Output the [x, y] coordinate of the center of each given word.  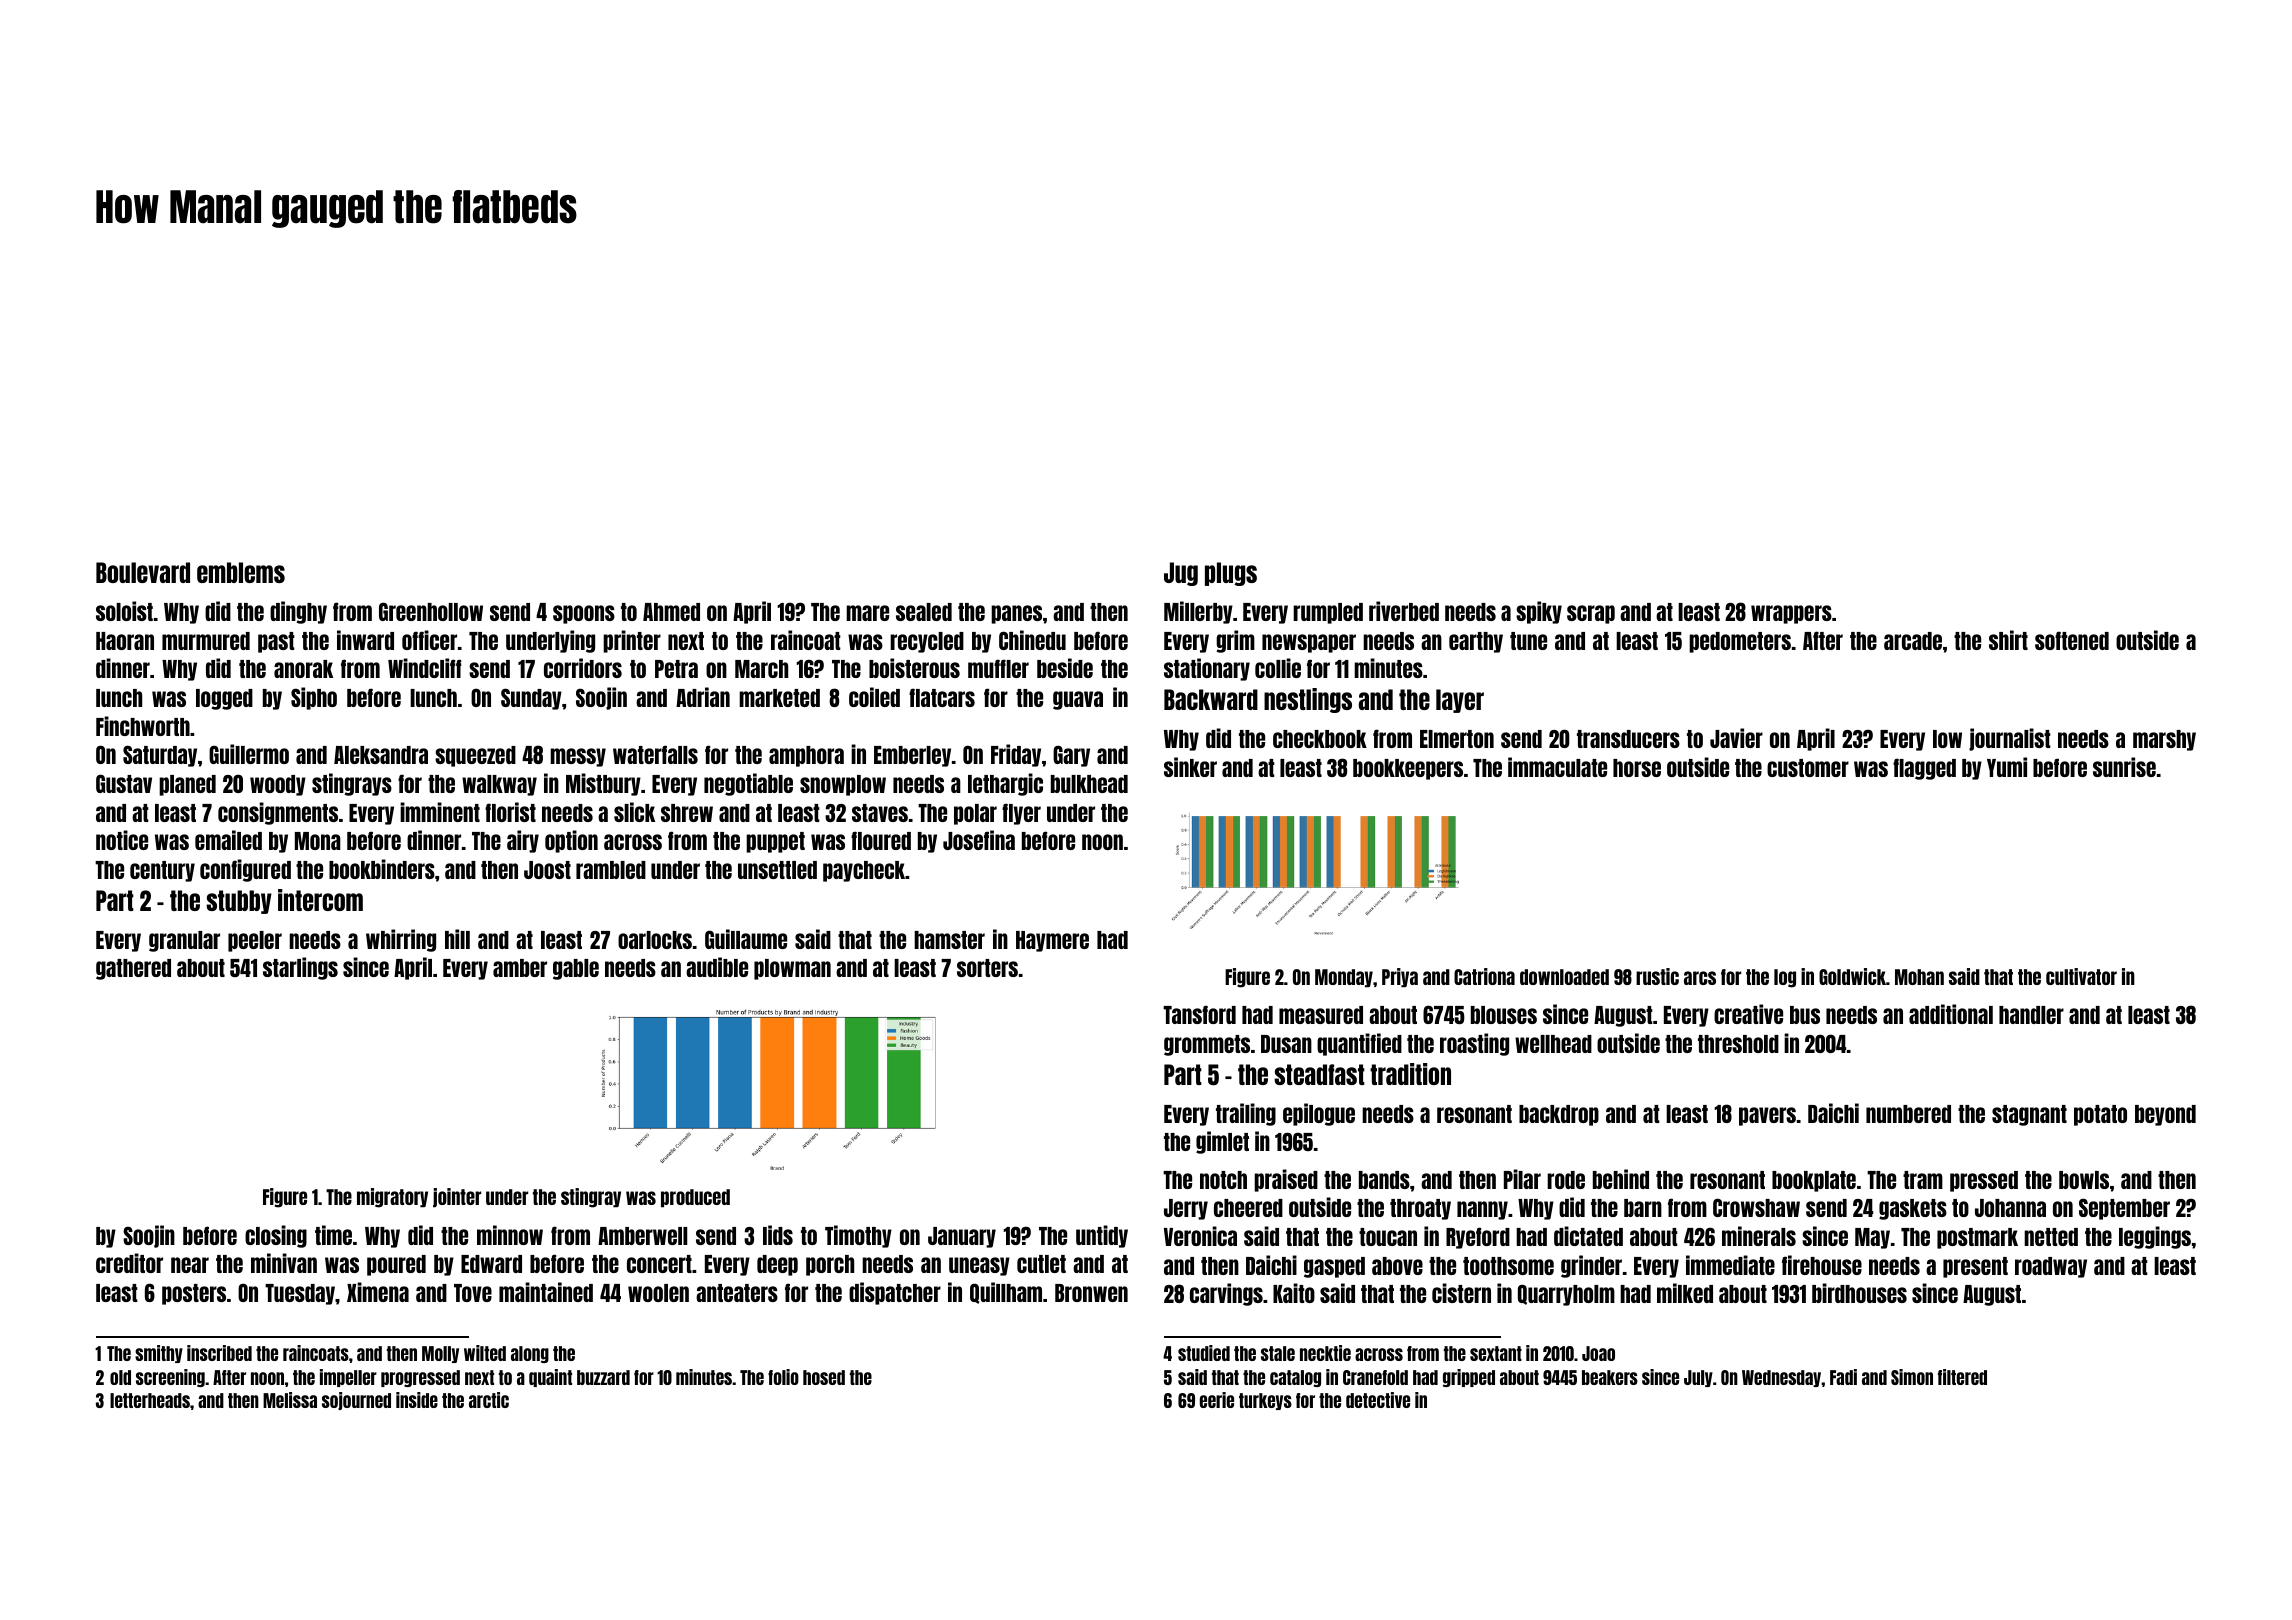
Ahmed [671, 612]
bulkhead [1089, 784]
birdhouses [1859, 1293]
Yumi [2007, 767]
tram [1923, 1180]
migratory [392, 1198]
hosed [824, 1377]
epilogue [1319, 1114]
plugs [1231, 574]
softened [2072, 640]
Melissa [290, 1400]
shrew [687, 813]
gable [576, 969]
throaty [1420, 1209]
